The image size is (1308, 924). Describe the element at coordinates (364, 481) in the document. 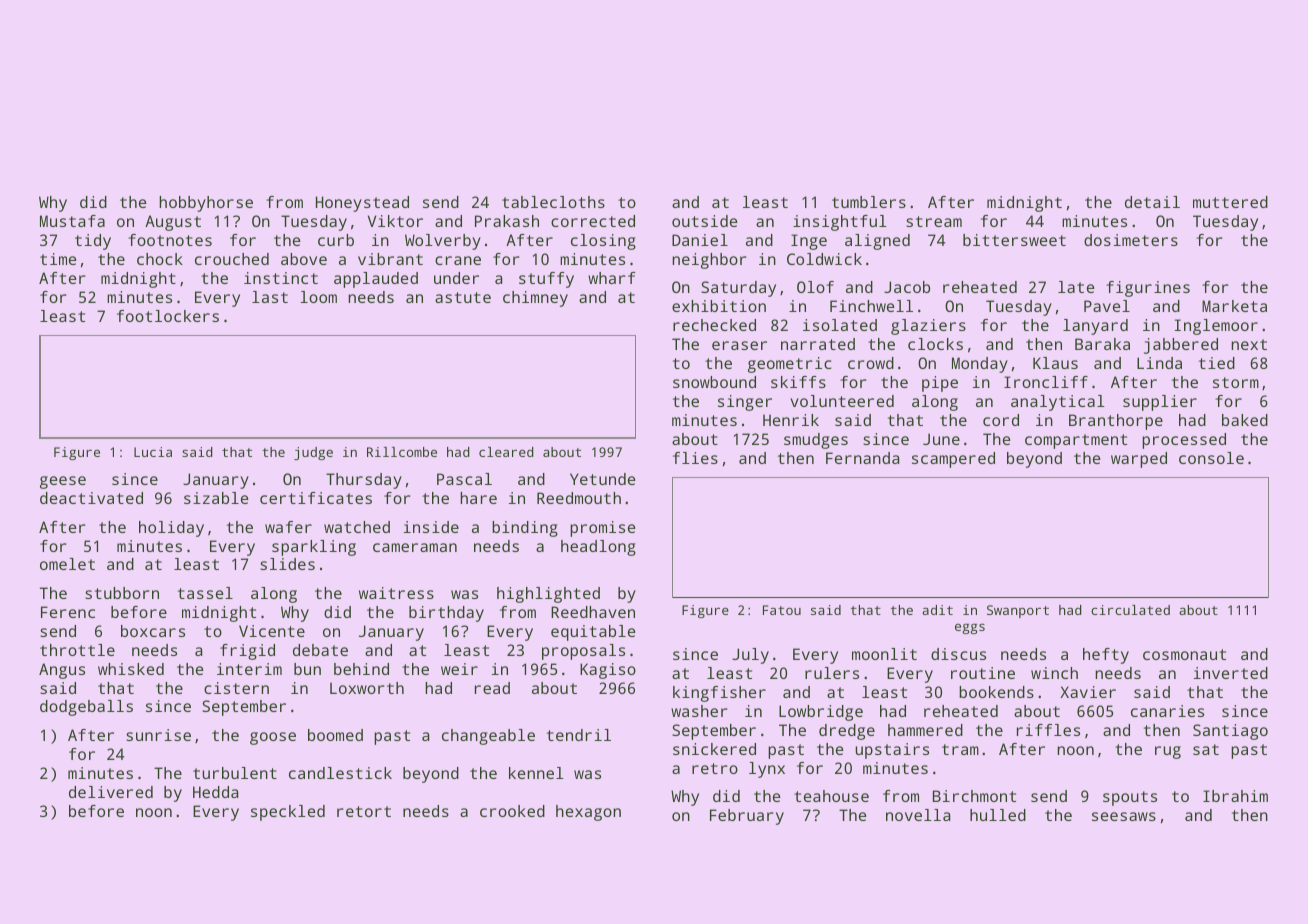

I see `Thursday` at that location.
